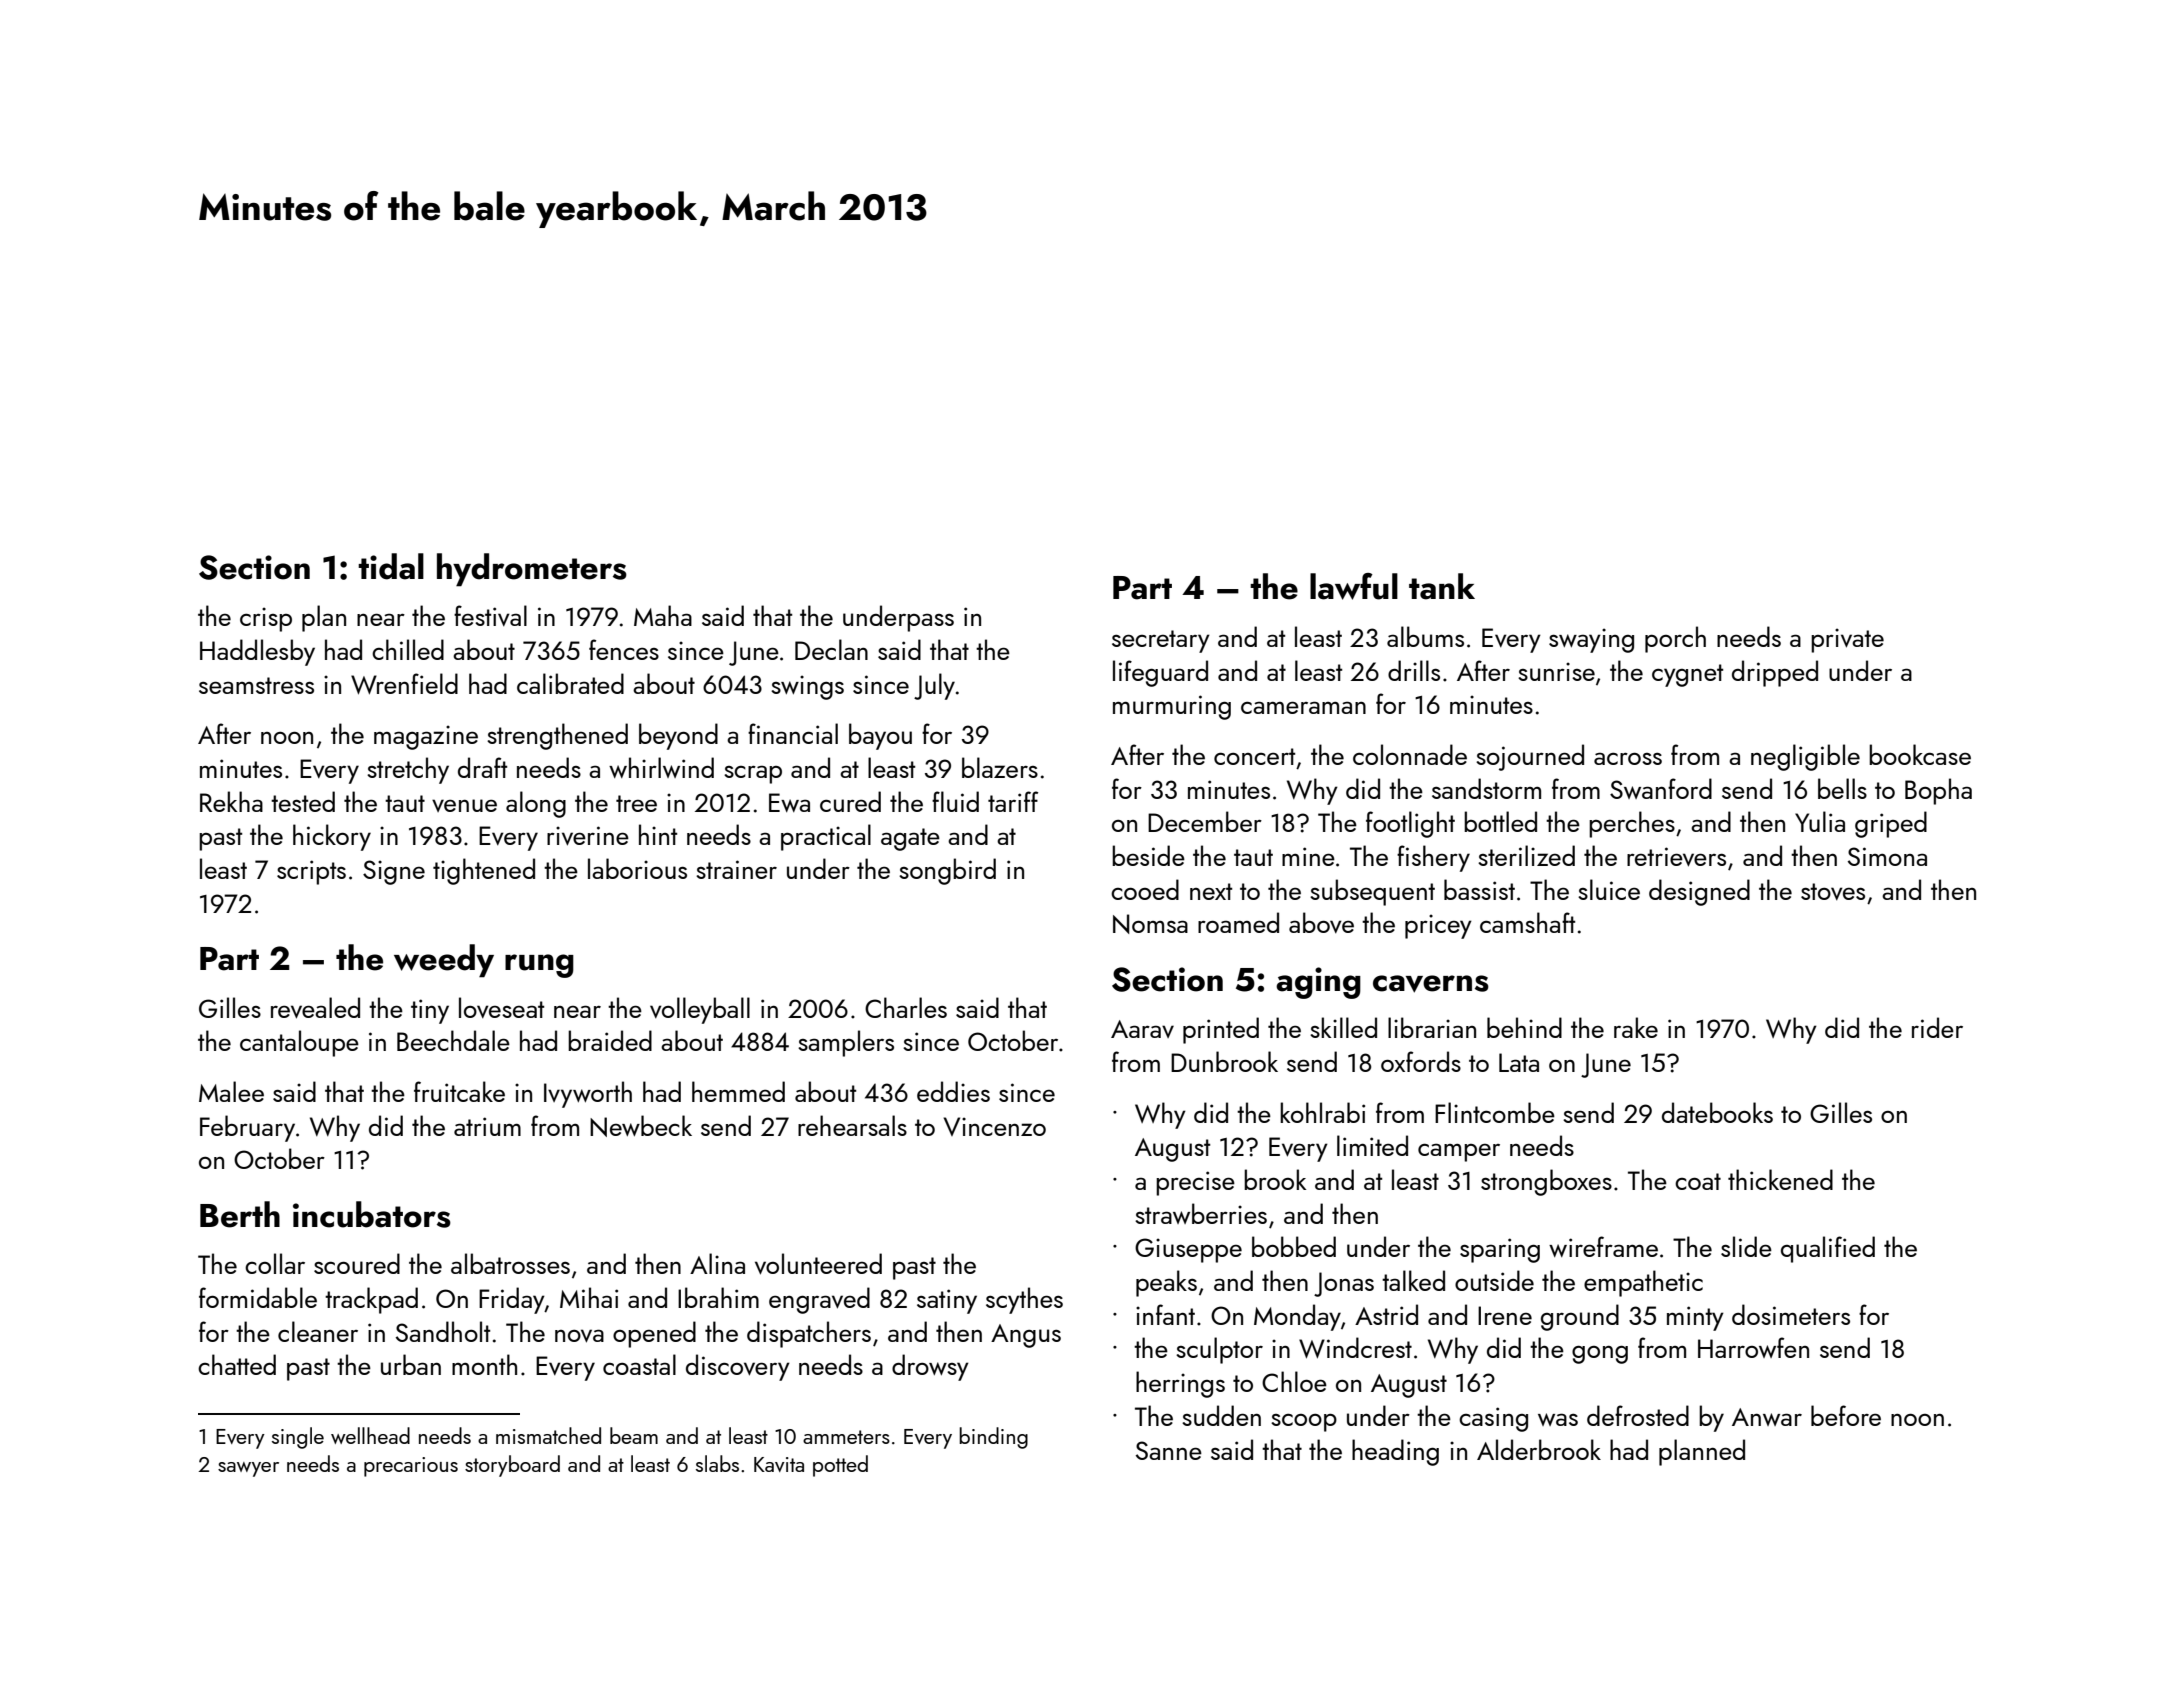 The image size is (2178, 1683). I want to click on tightened, so click(484, 871).
